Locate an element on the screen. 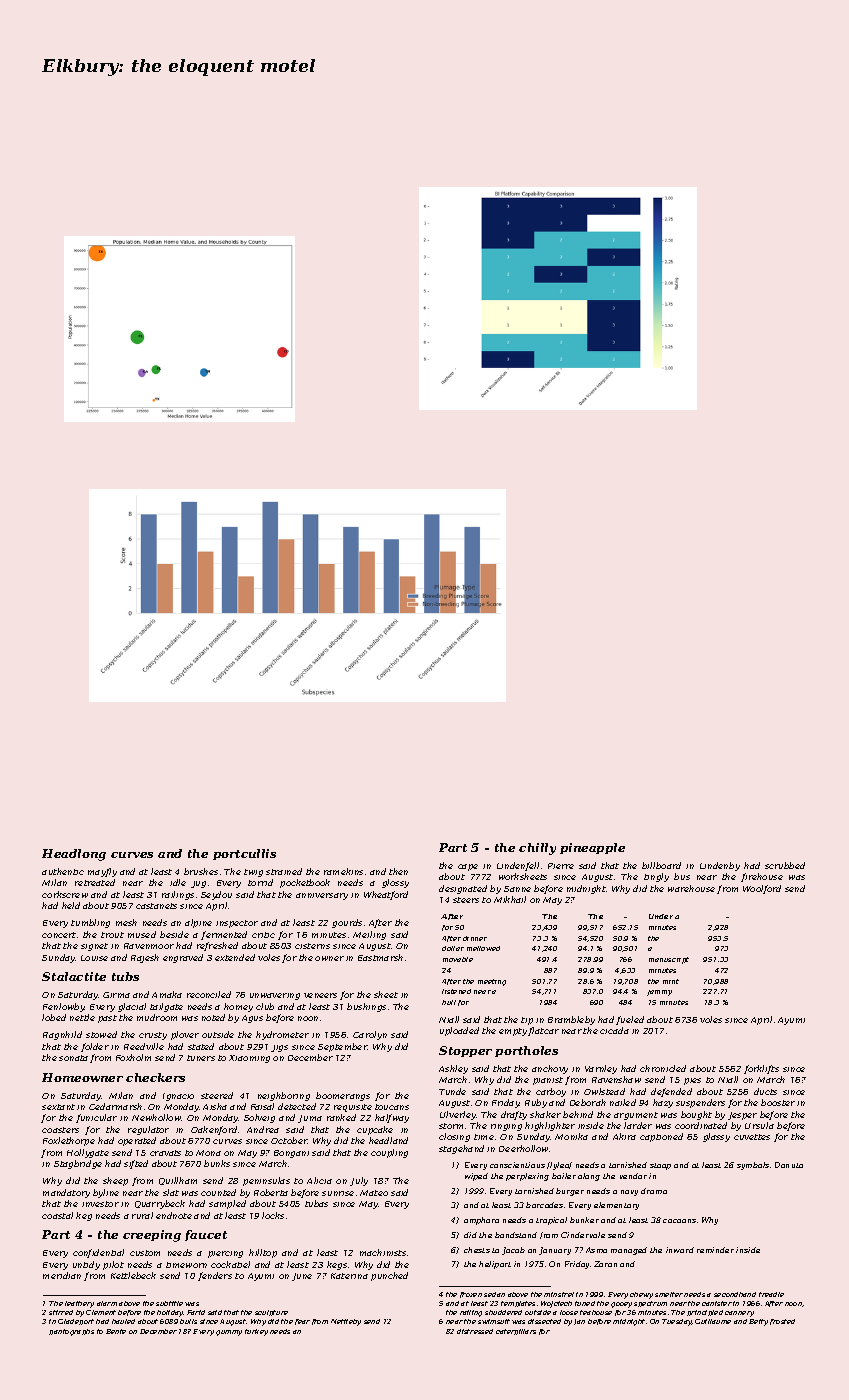 The height and width of the screenshot is (1400, 849). booster is located at coordinates (778, 1102).
